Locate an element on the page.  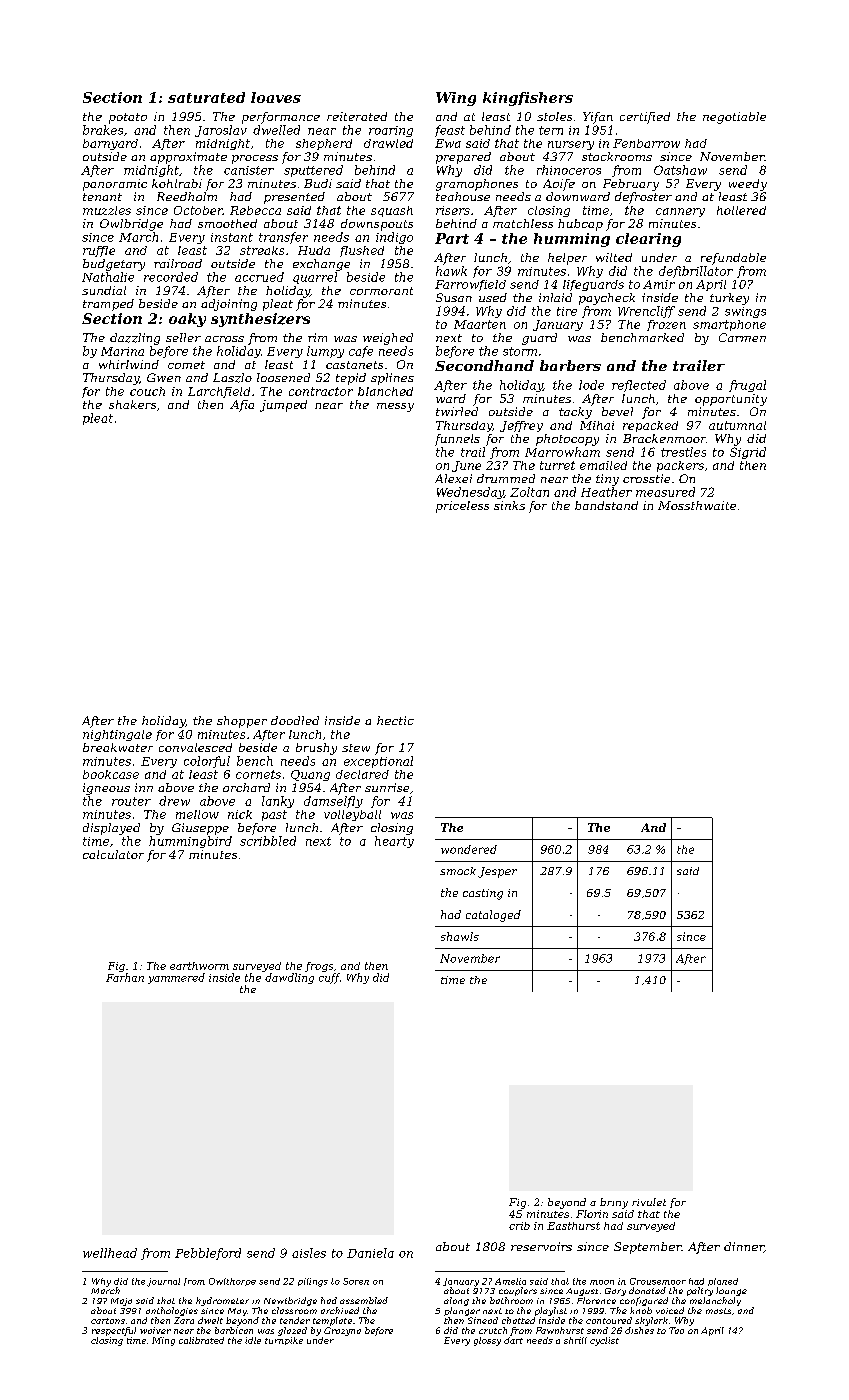
Farhan is located at coordinates (125, 977).
